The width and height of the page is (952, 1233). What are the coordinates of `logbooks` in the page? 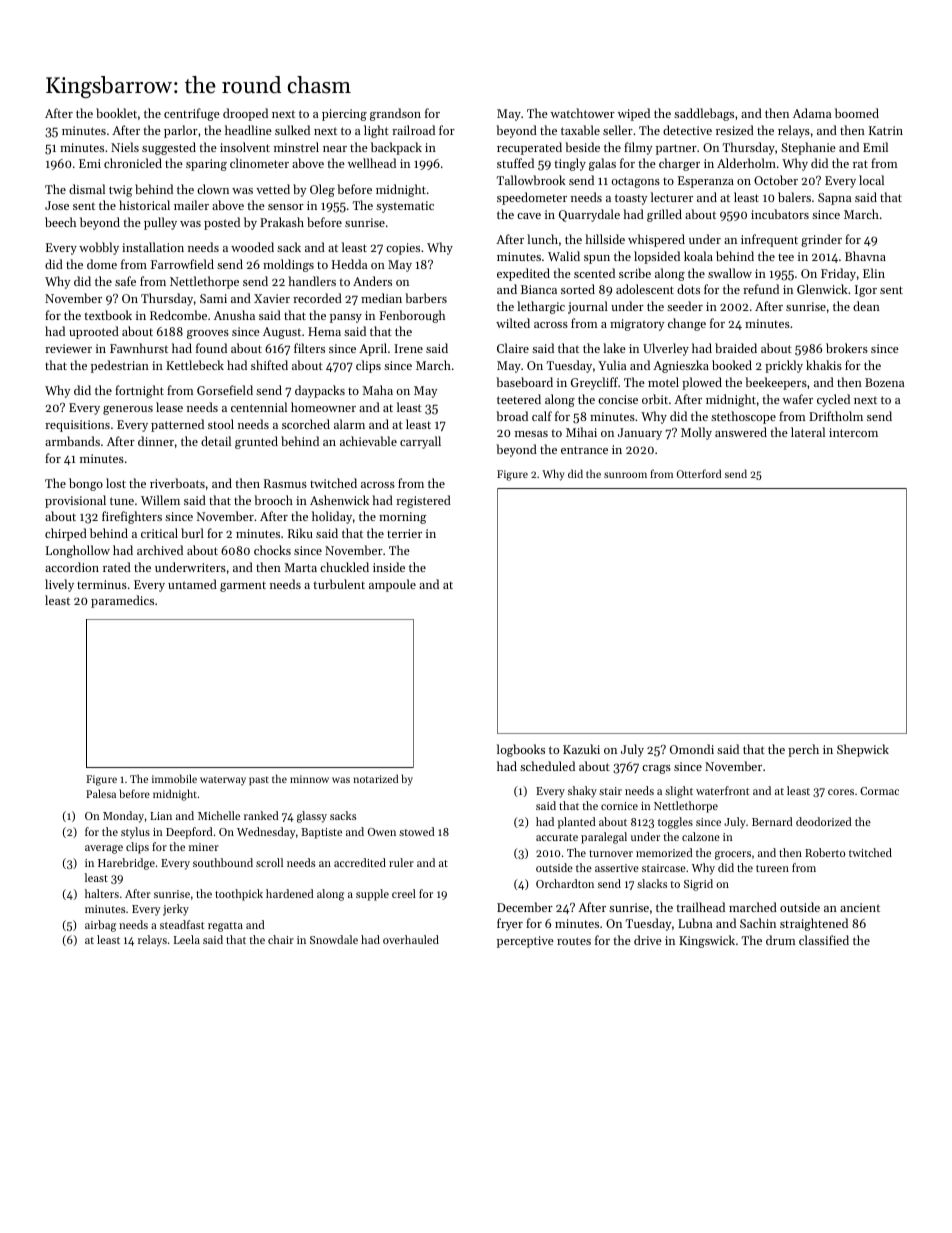 It's located at (521, 750).
